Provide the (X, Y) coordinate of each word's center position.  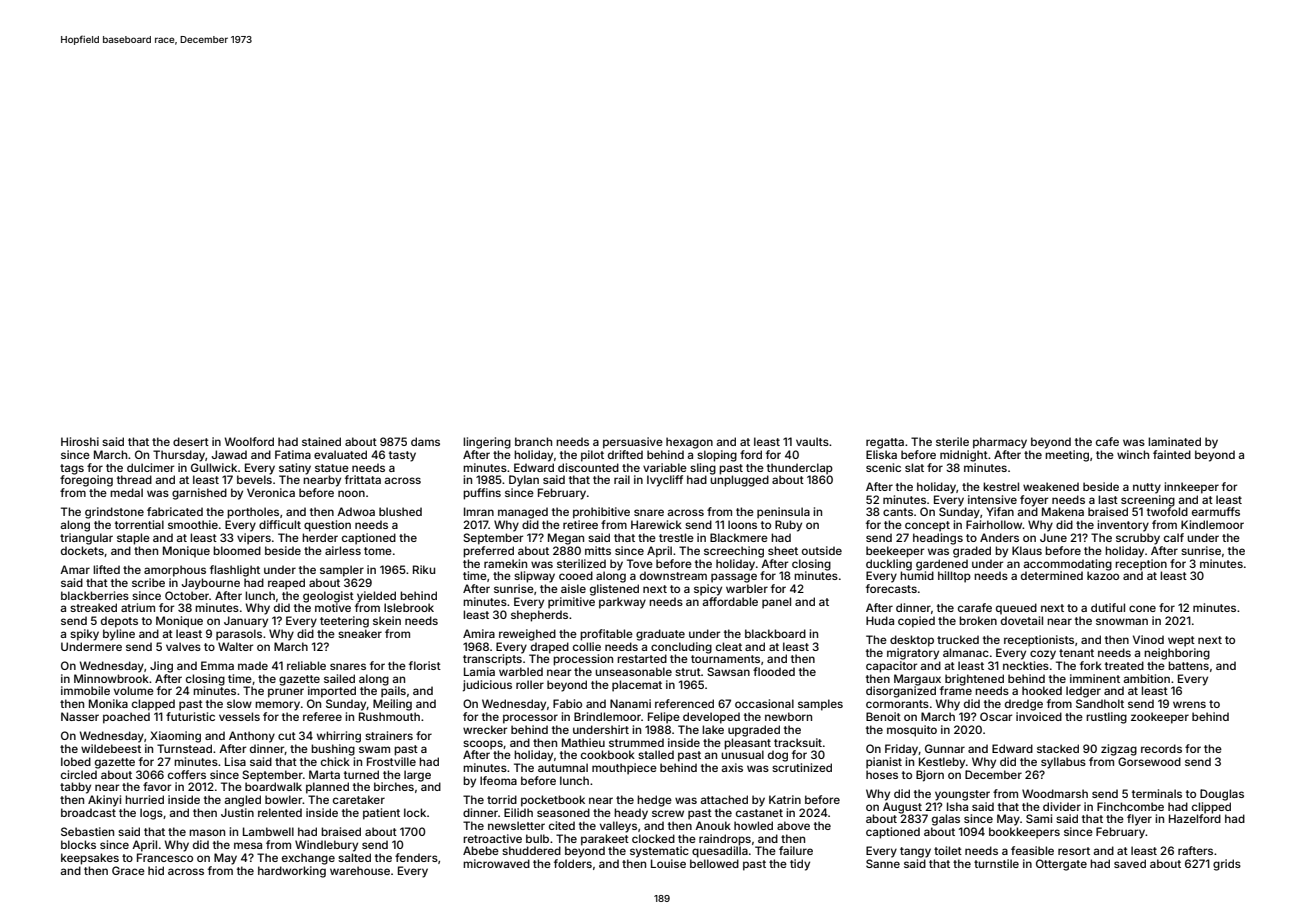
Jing (161, 667)
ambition (1146, 678)
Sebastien (87, 831)
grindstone (114, 513)
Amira (479, 633)
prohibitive (601, 513)
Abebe (481, 850)
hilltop (954, 577)
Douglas (1222, 795)
